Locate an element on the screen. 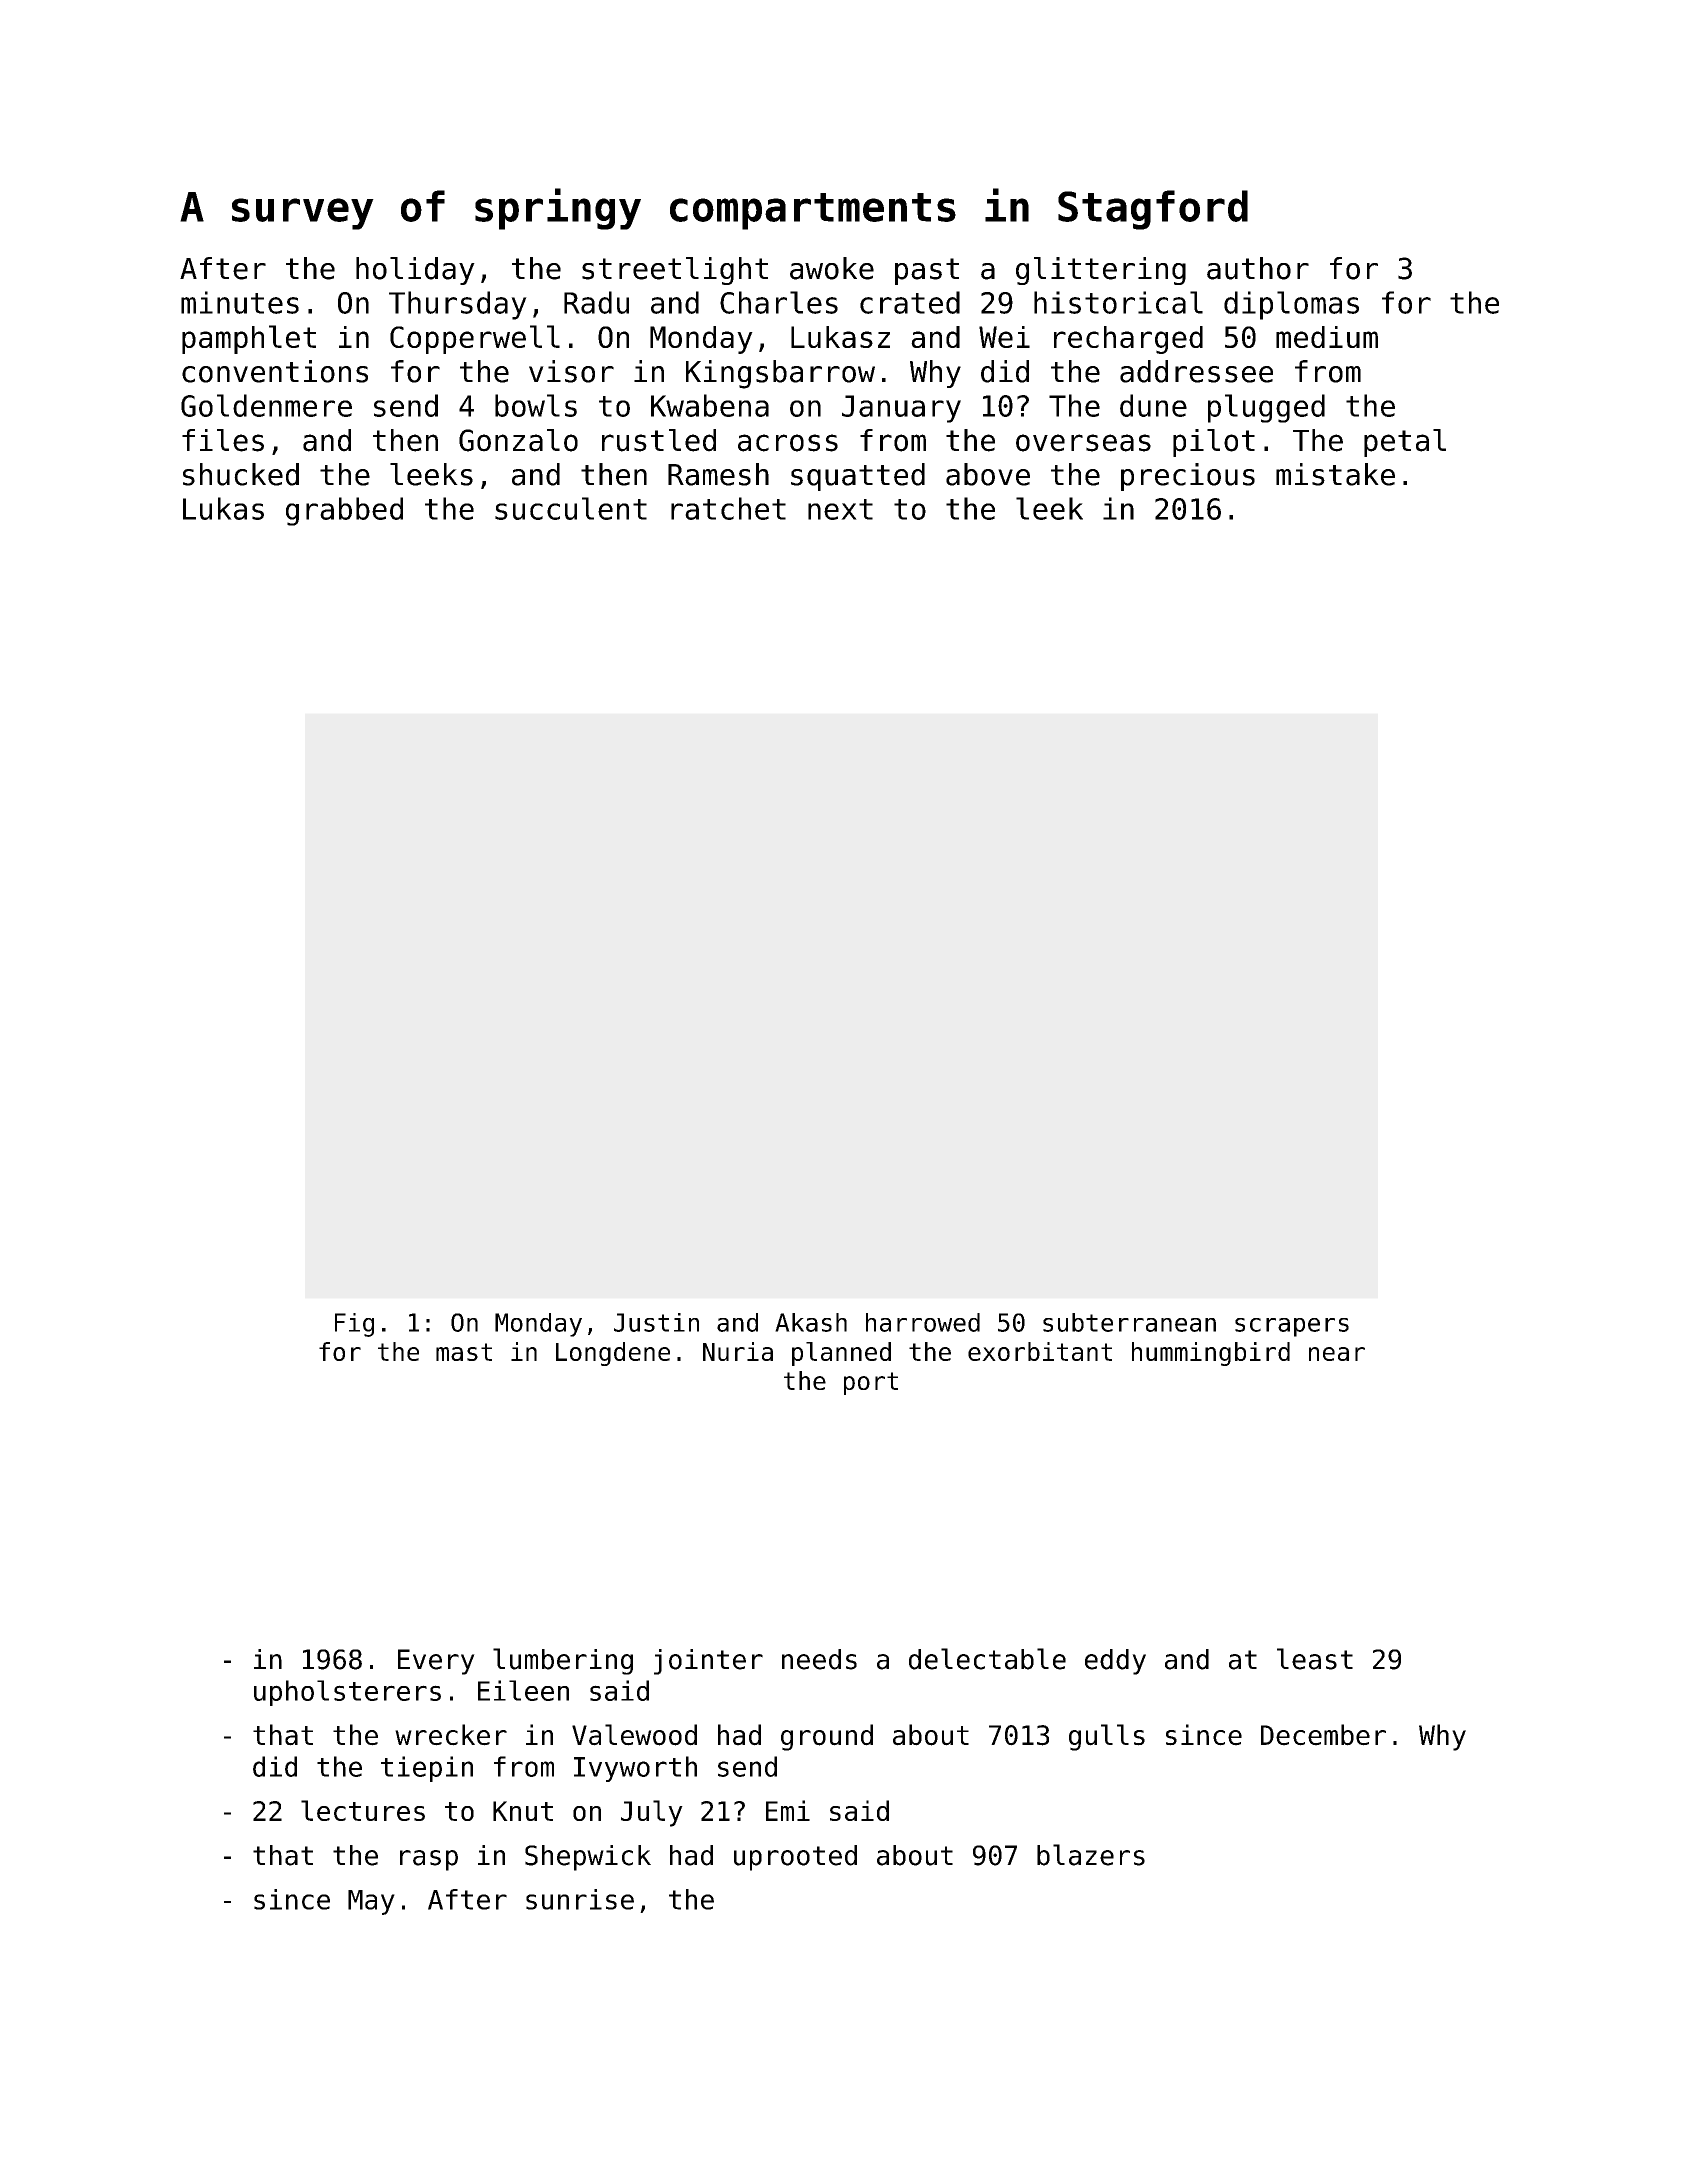 The image size is (1683, 2178). streetlight is located at coordinates (675, 271).
